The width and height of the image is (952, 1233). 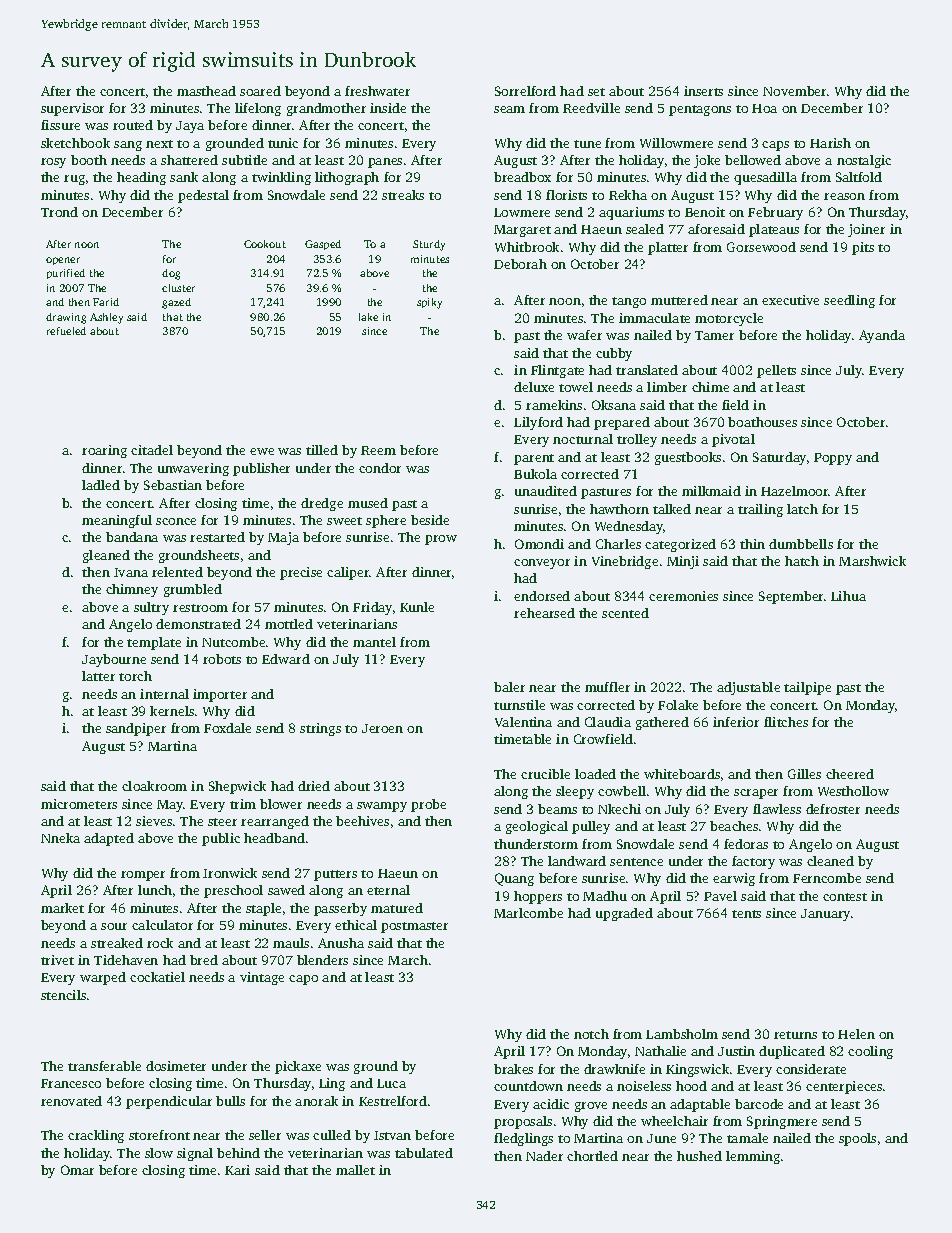 What do you see at coordinates (647, 370) in the image?
I see `translated` at bounding box center [647, 370].
